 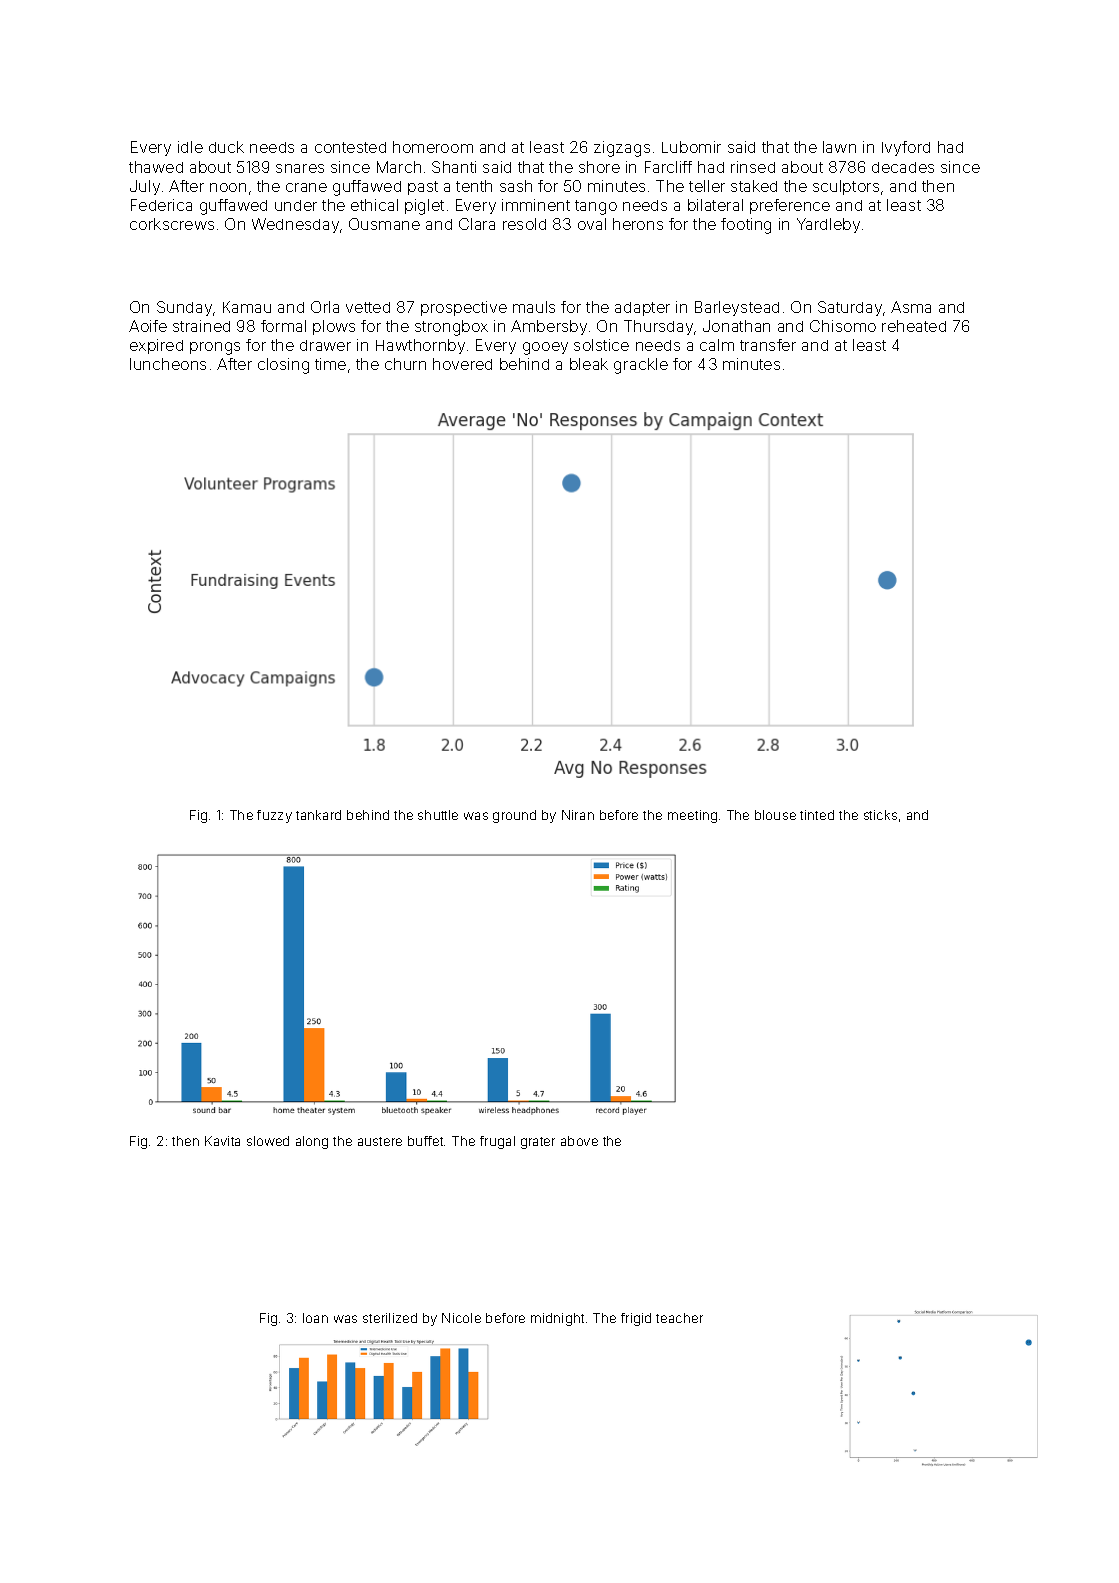 I want to click on blouse, so click(x=775, y=815).
